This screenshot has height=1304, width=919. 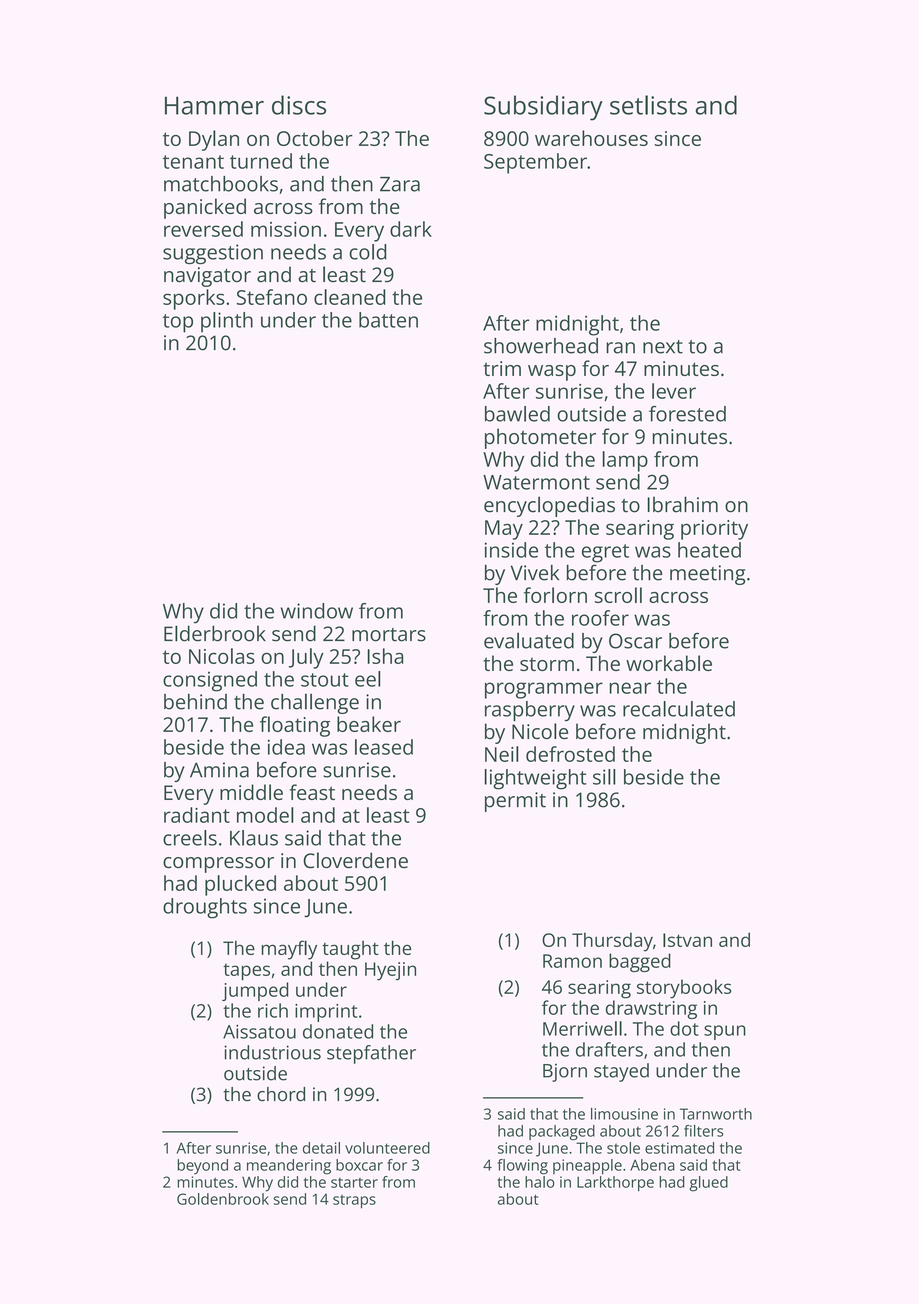 I want to click on sill, so click(x=604, y=777).
